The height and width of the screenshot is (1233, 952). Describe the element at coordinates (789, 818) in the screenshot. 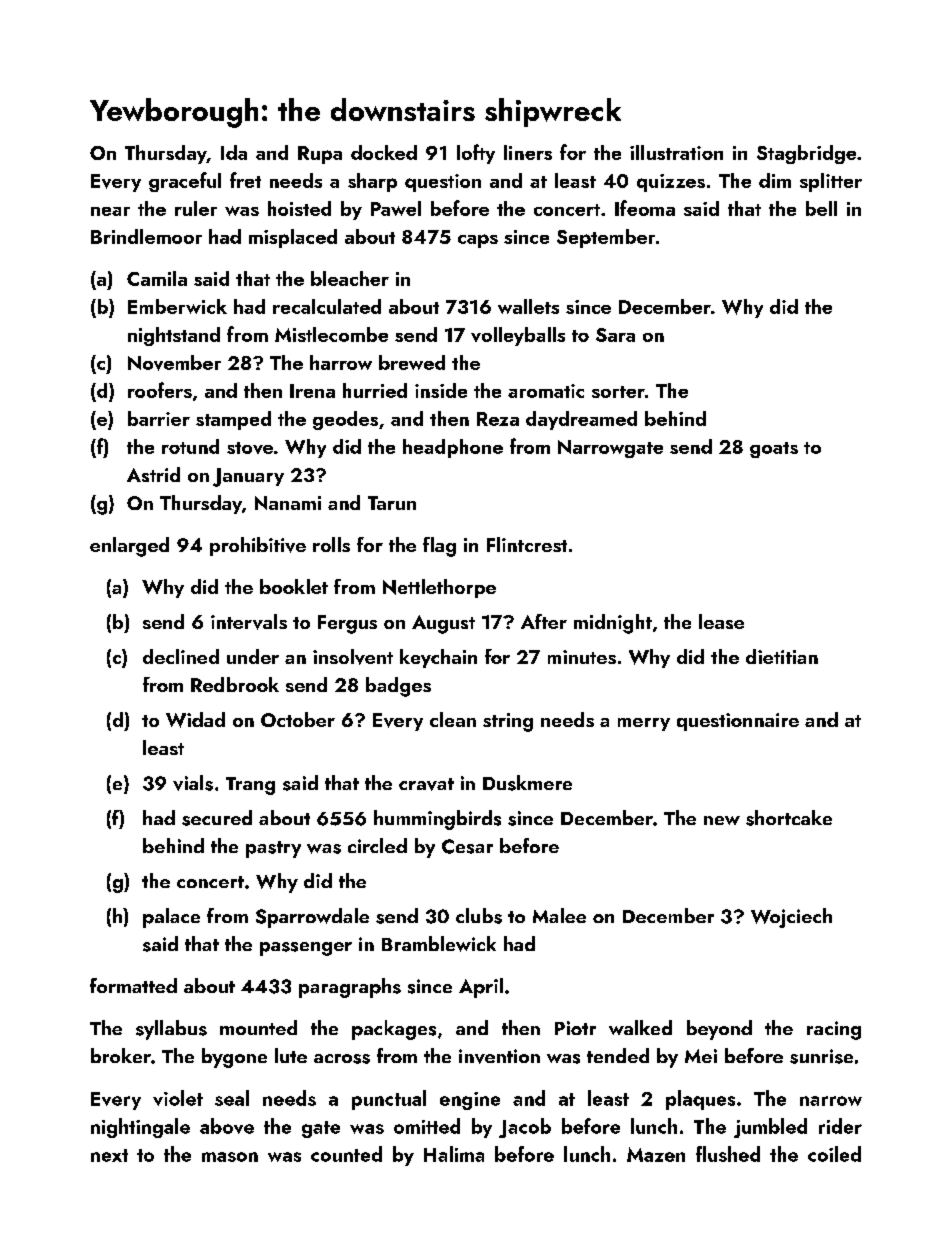

I see `shortcake` at that location.
